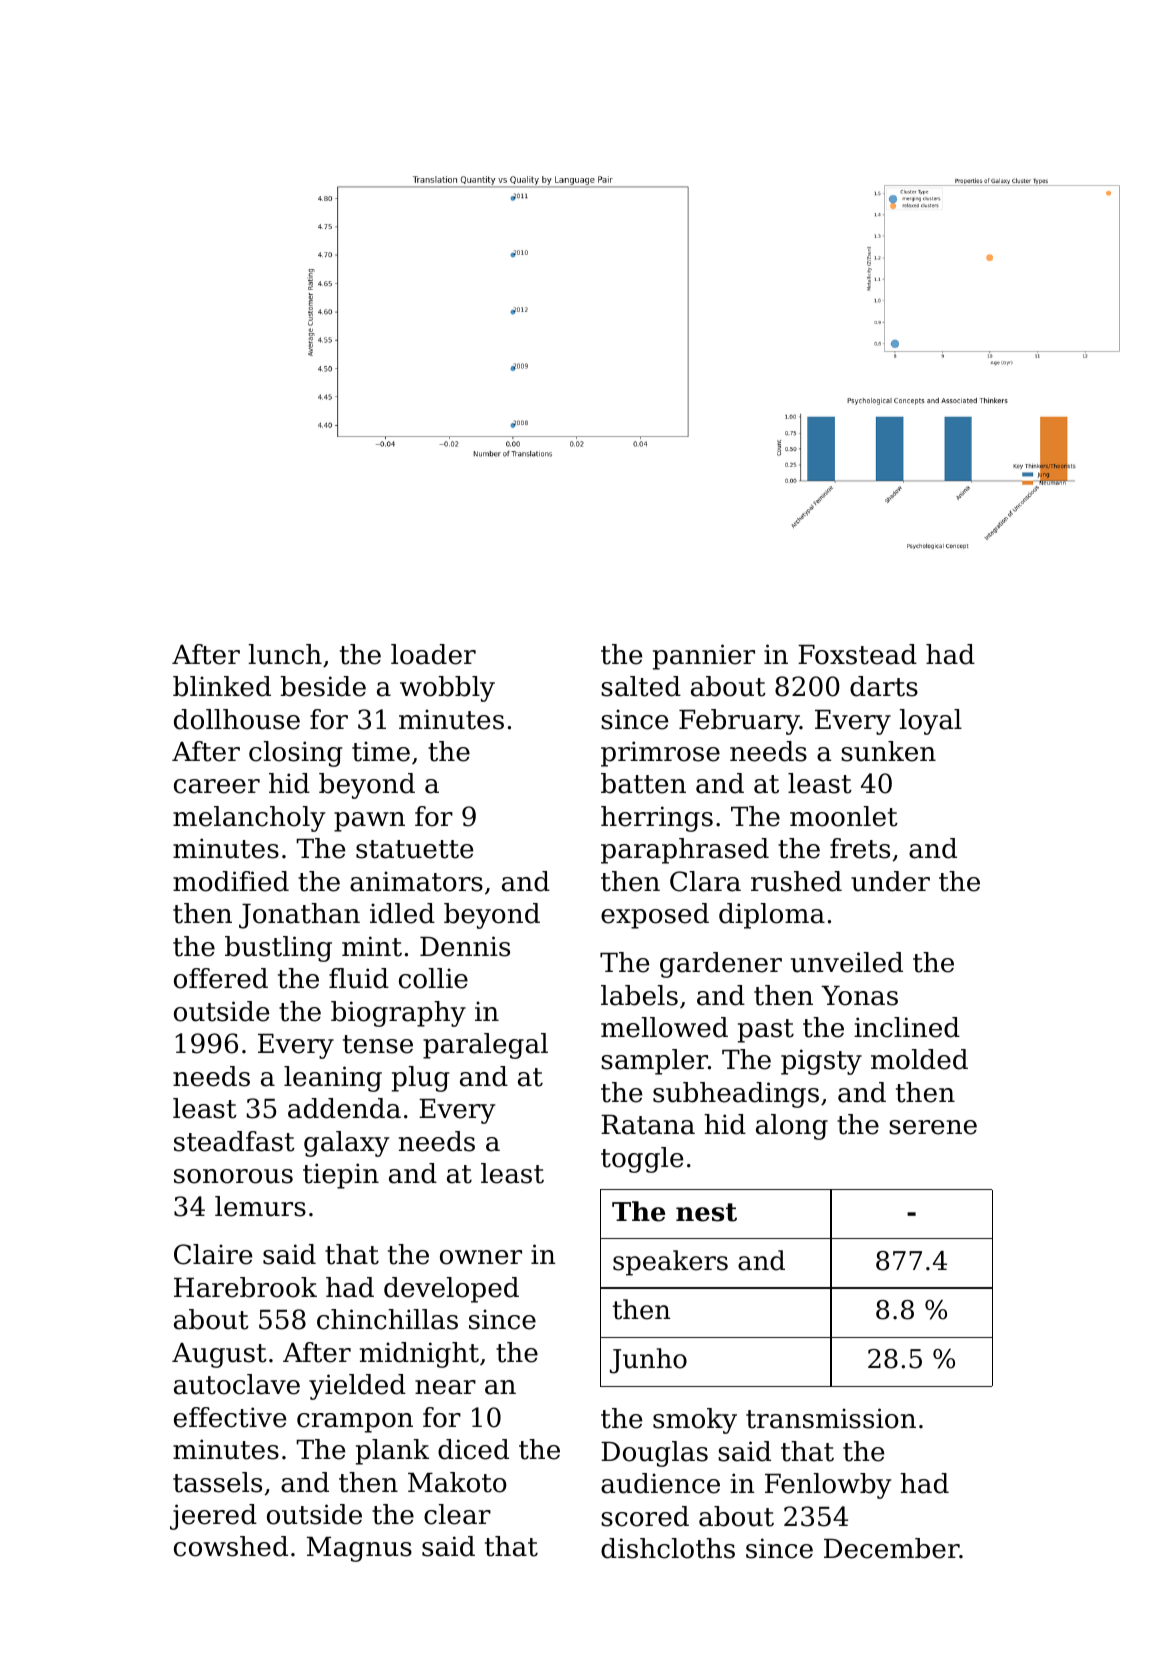 This document has height=1654, width=1165. I want to click on toggle, so click(642, 1160).
